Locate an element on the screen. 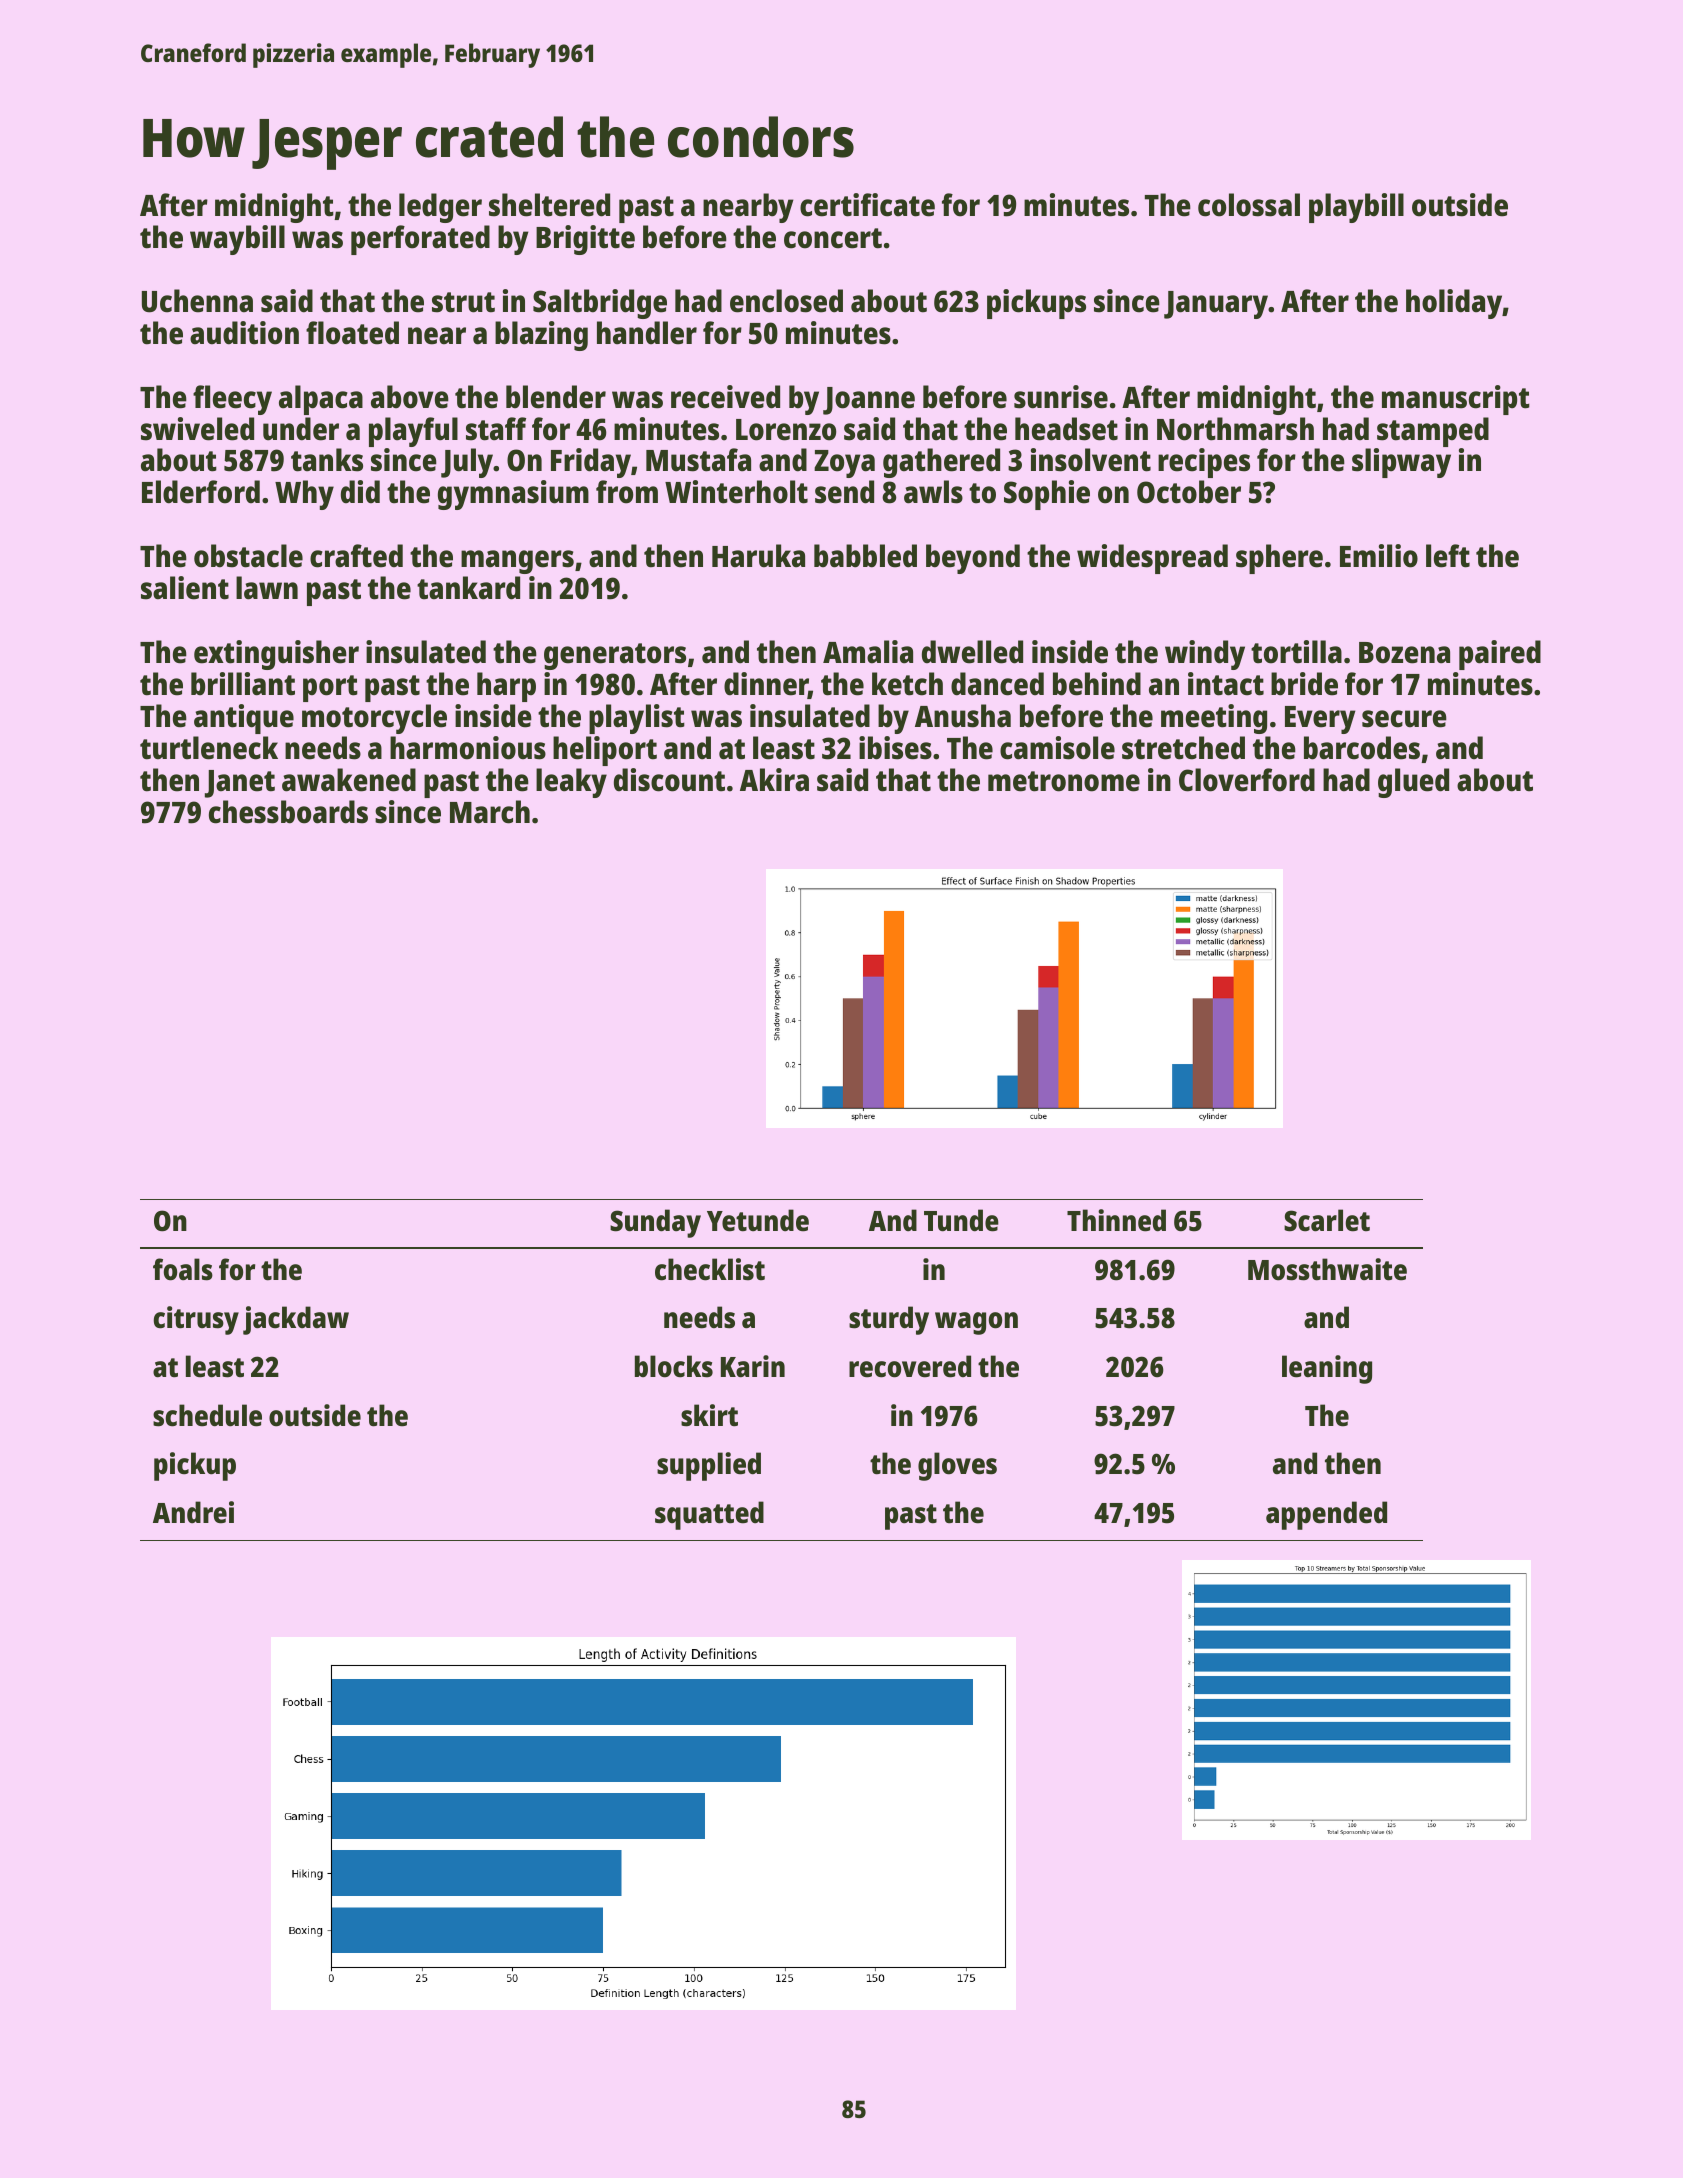  Thinned is located at coordinates (1116, 1220).
